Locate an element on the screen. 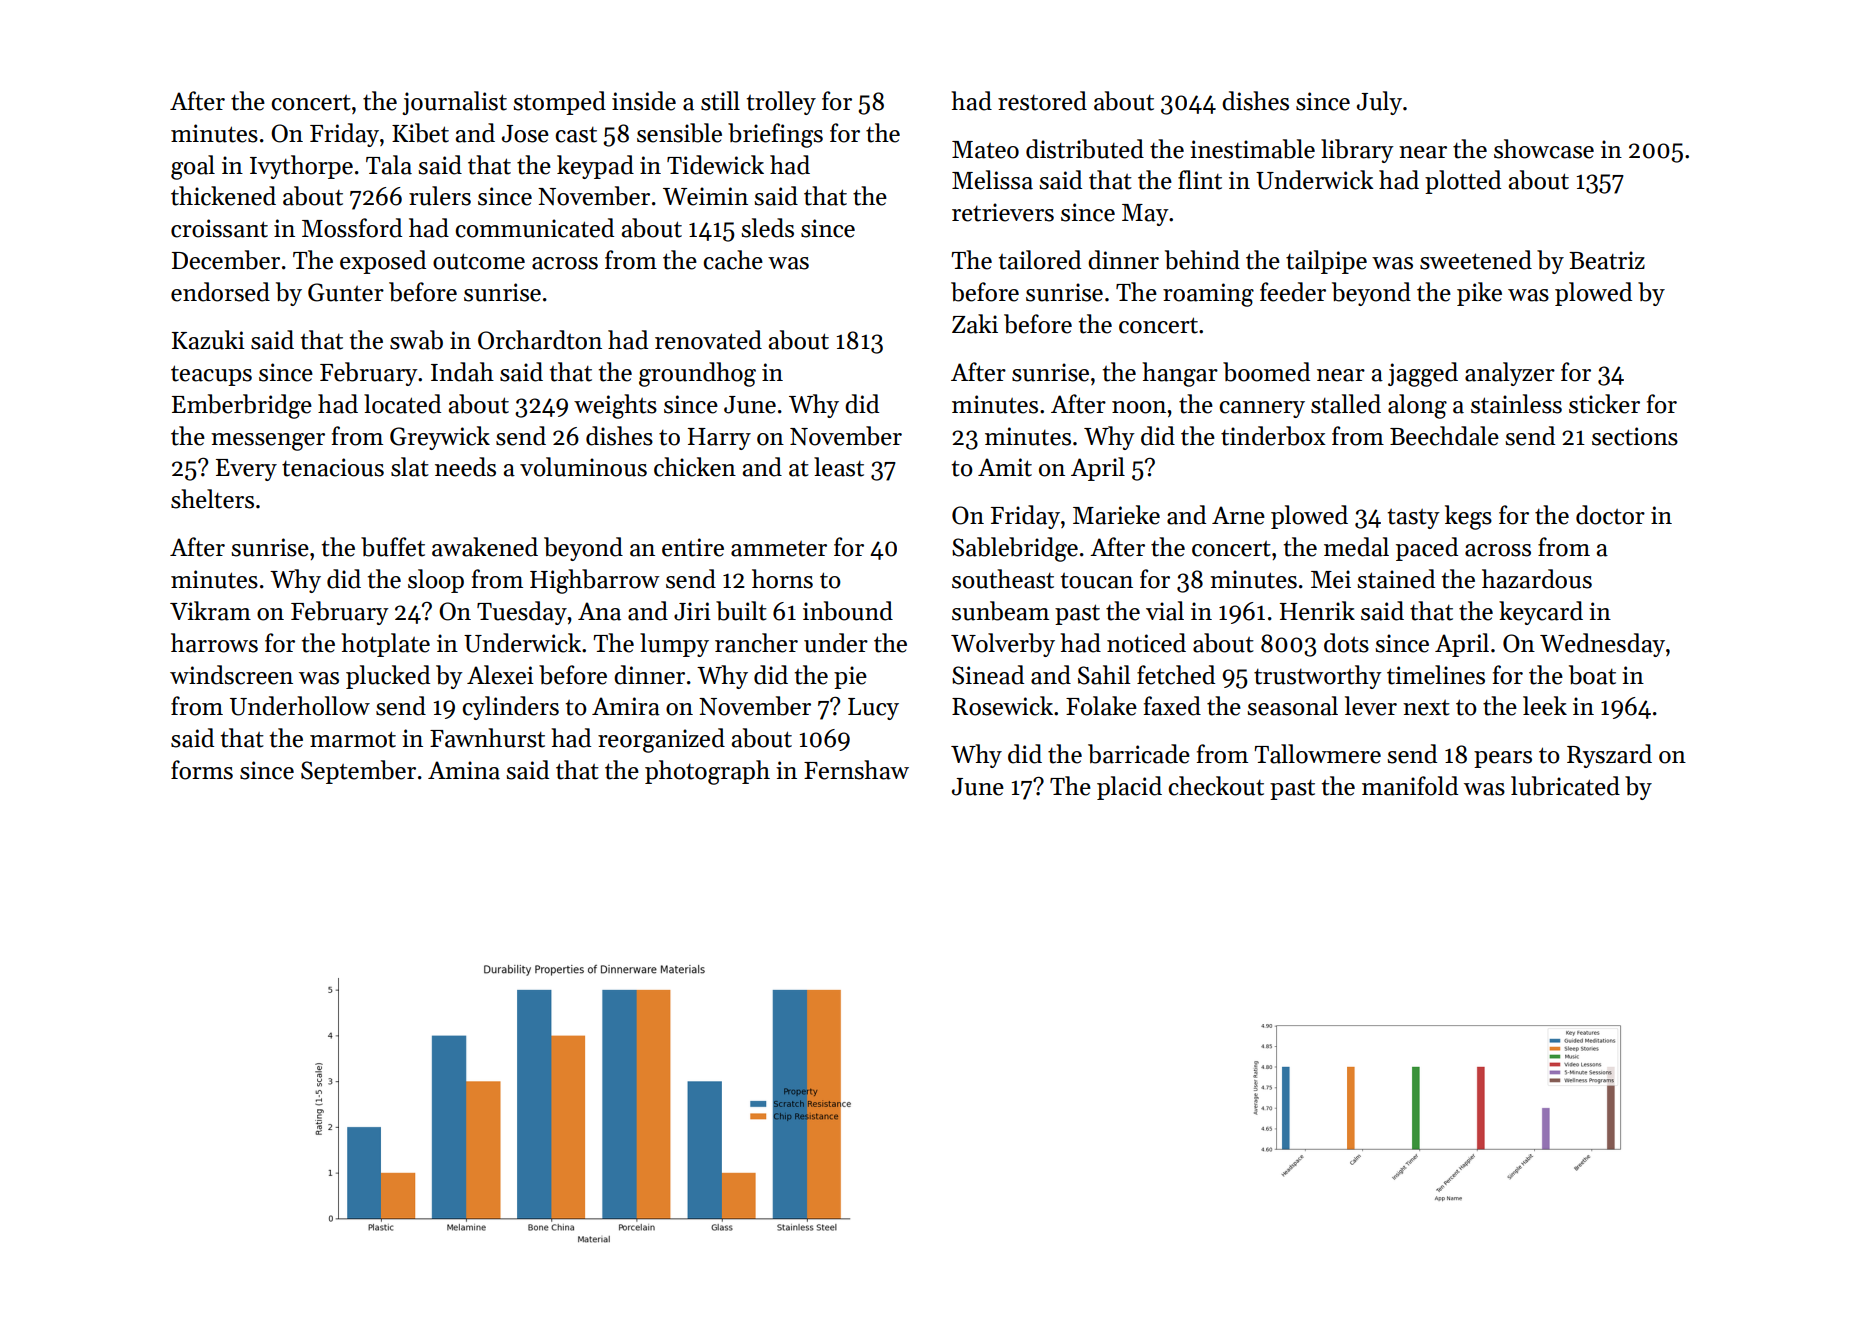 The width and height of the screenshot is (1862, 1317). Fawnhurst is located at coordinates (487, 738).
